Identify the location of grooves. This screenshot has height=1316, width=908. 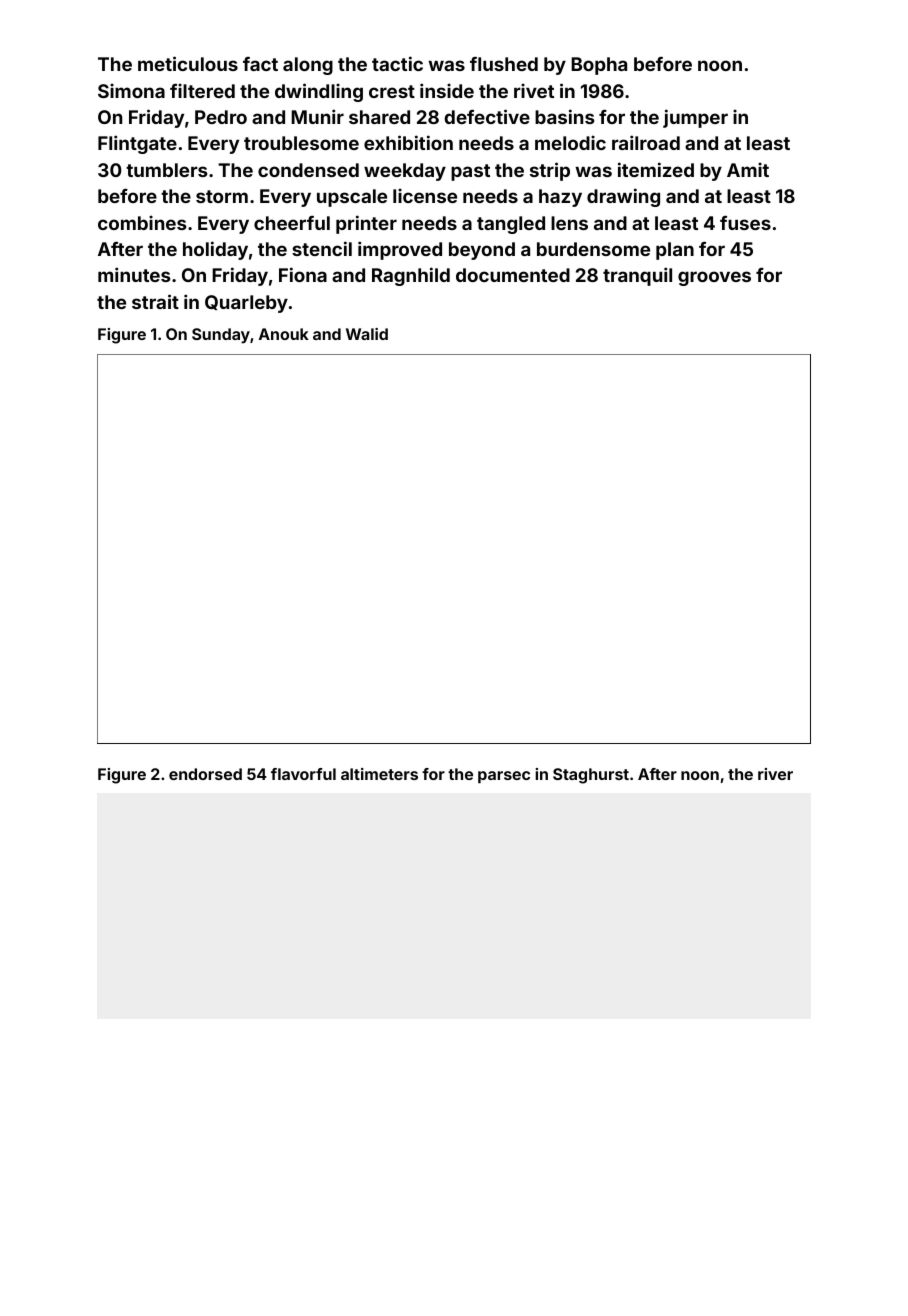
(714, 278).
